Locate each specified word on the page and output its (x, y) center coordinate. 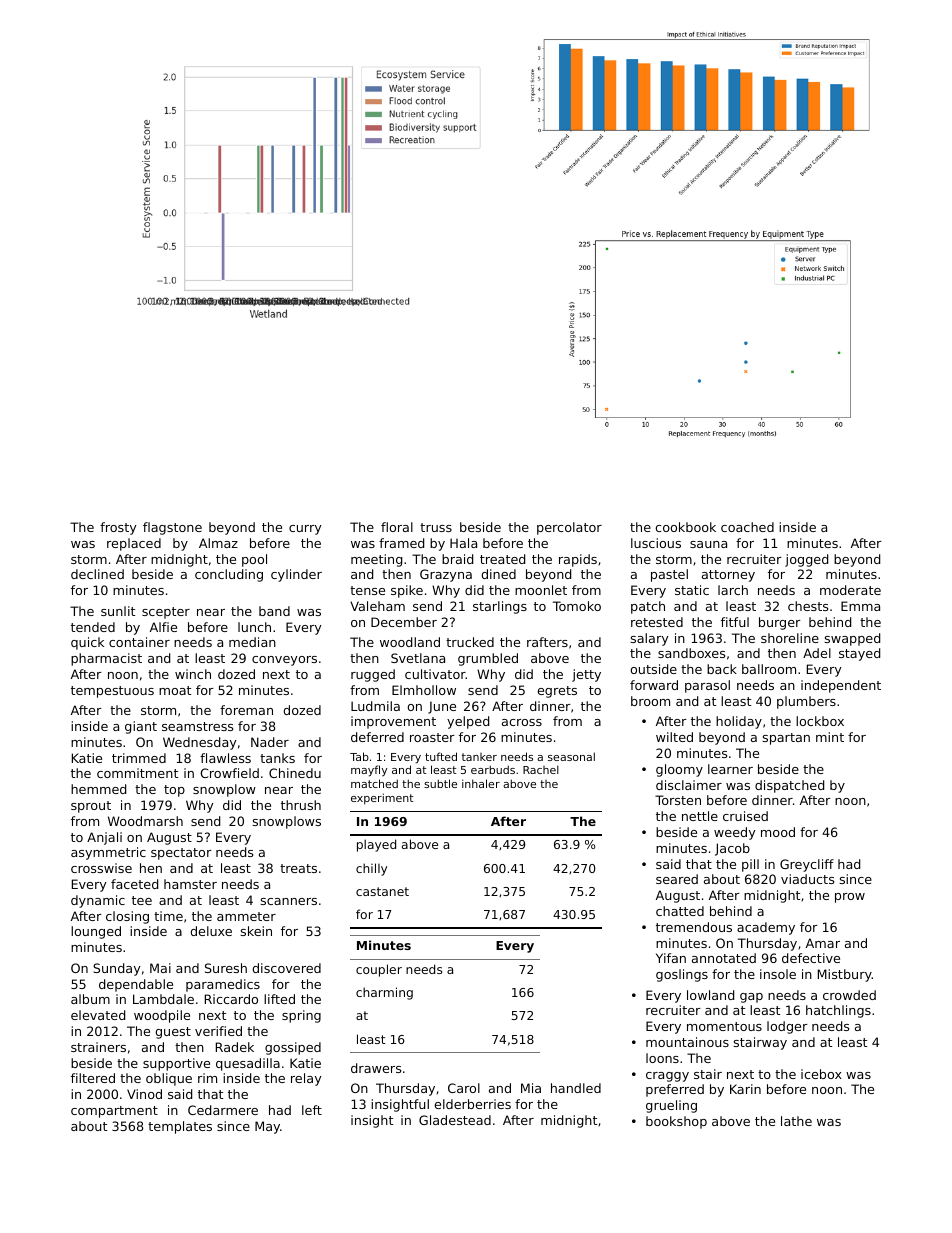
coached (747, 527)
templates (180, 1127)
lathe (796, 1121)
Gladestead (455, 1120)
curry (305, 530)
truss (436, 527)
